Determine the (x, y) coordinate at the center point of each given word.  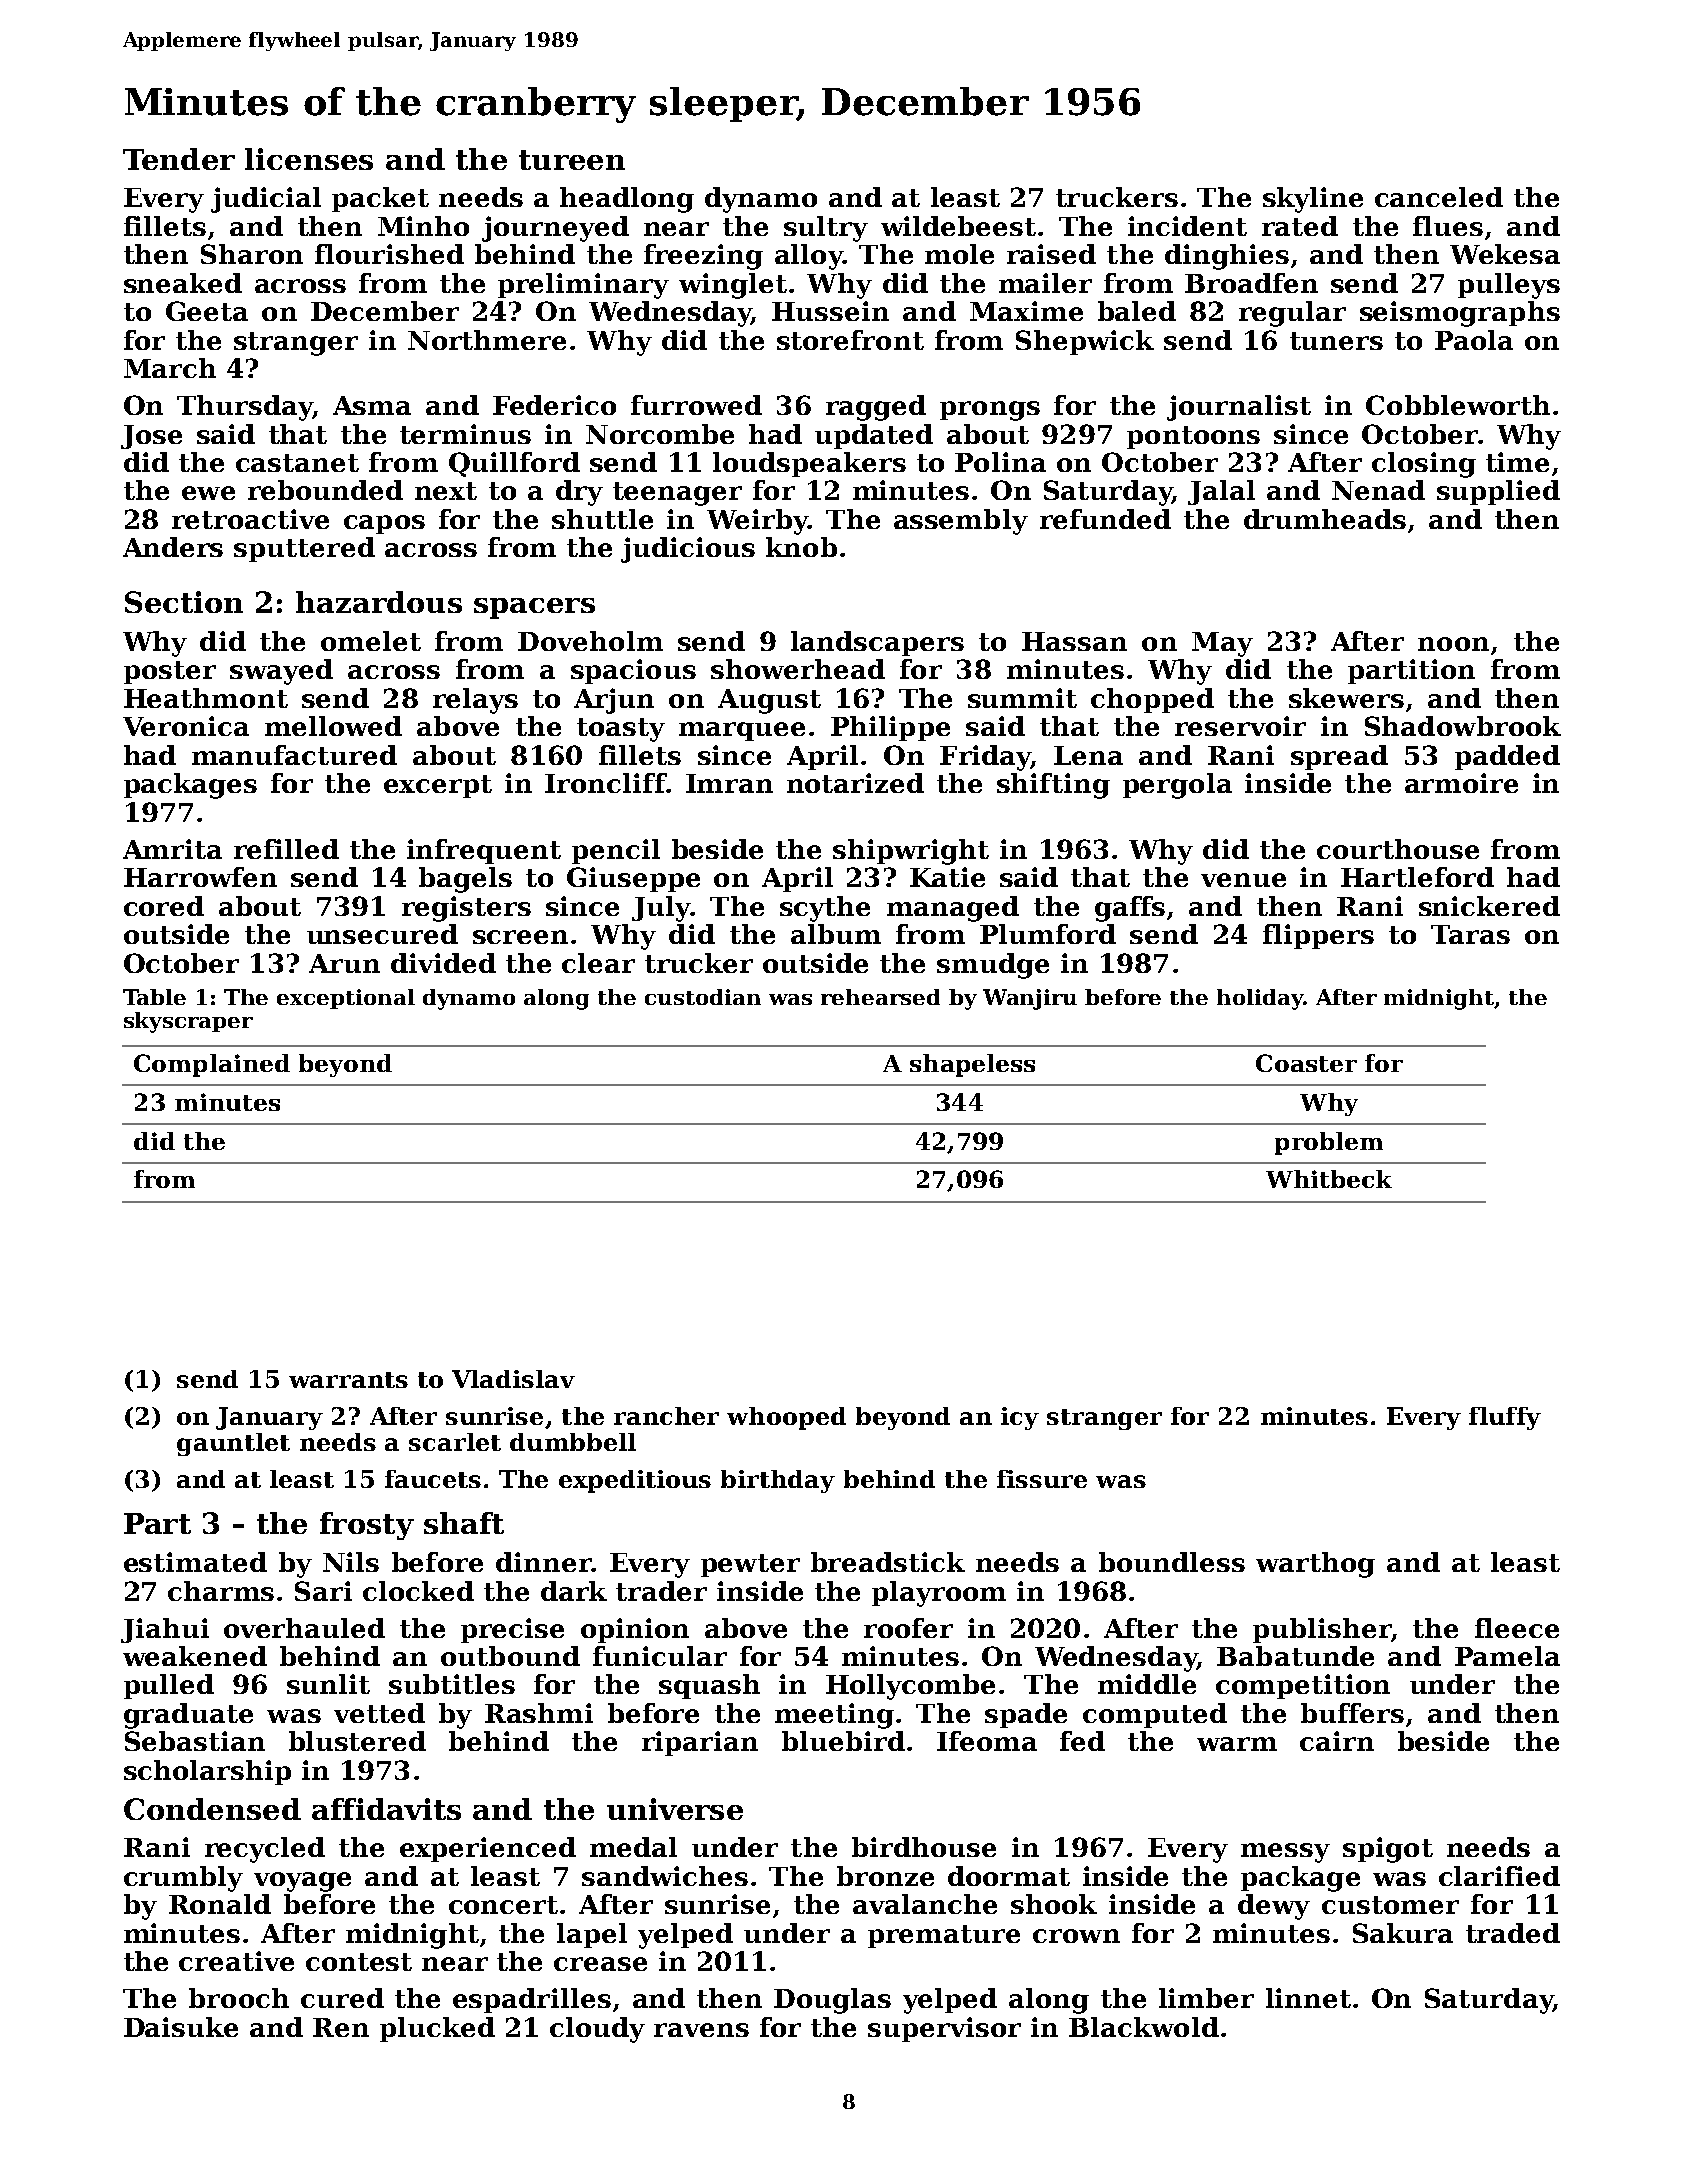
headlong (627, 200)
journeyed (555, 229)
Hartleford (1417, 877)
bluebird (843, 1741)
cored (164, 906)
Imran (729, 783)
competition (1303, 1686)
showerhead (798, 669)
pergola (1177, 786)
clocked (418, 1591)
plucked (437, 2029)
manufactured (294, 755)
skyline (1313, 200)
